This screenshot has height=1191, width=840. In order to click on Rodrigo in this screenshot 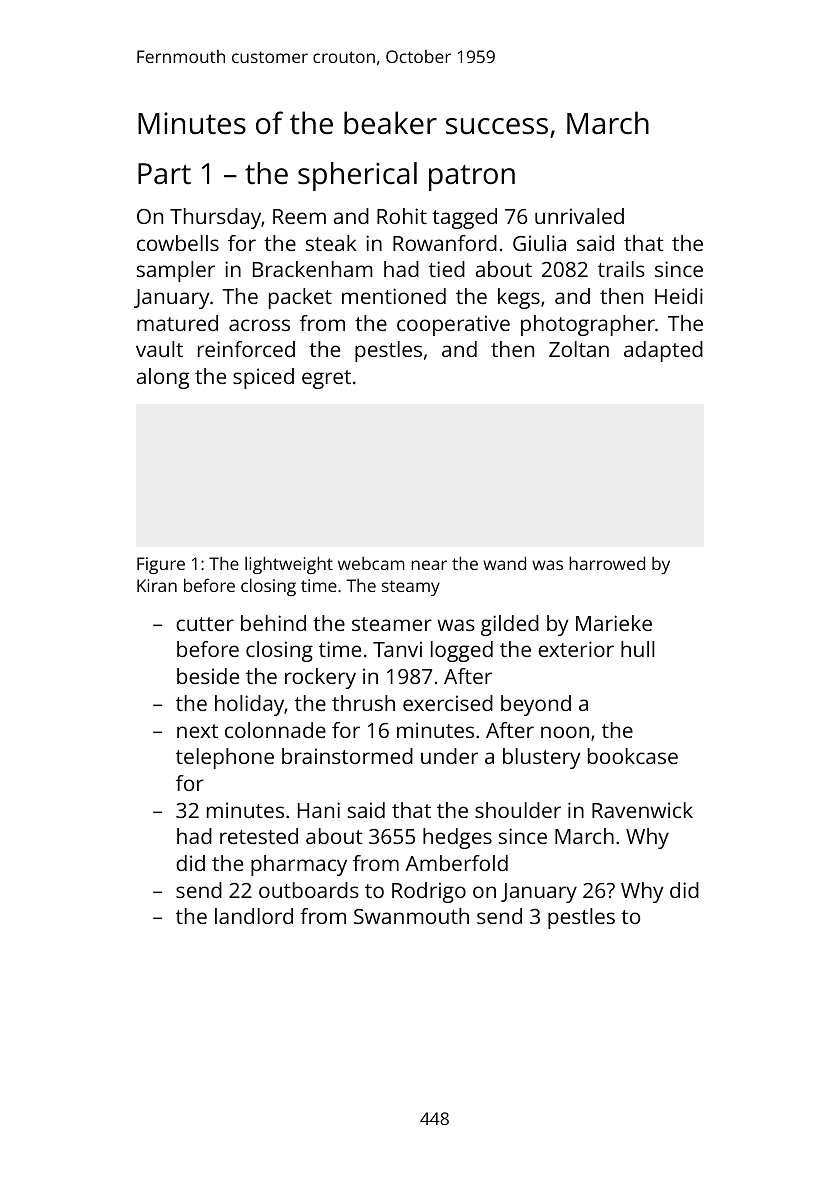, I will do `click(429, 892)`.
